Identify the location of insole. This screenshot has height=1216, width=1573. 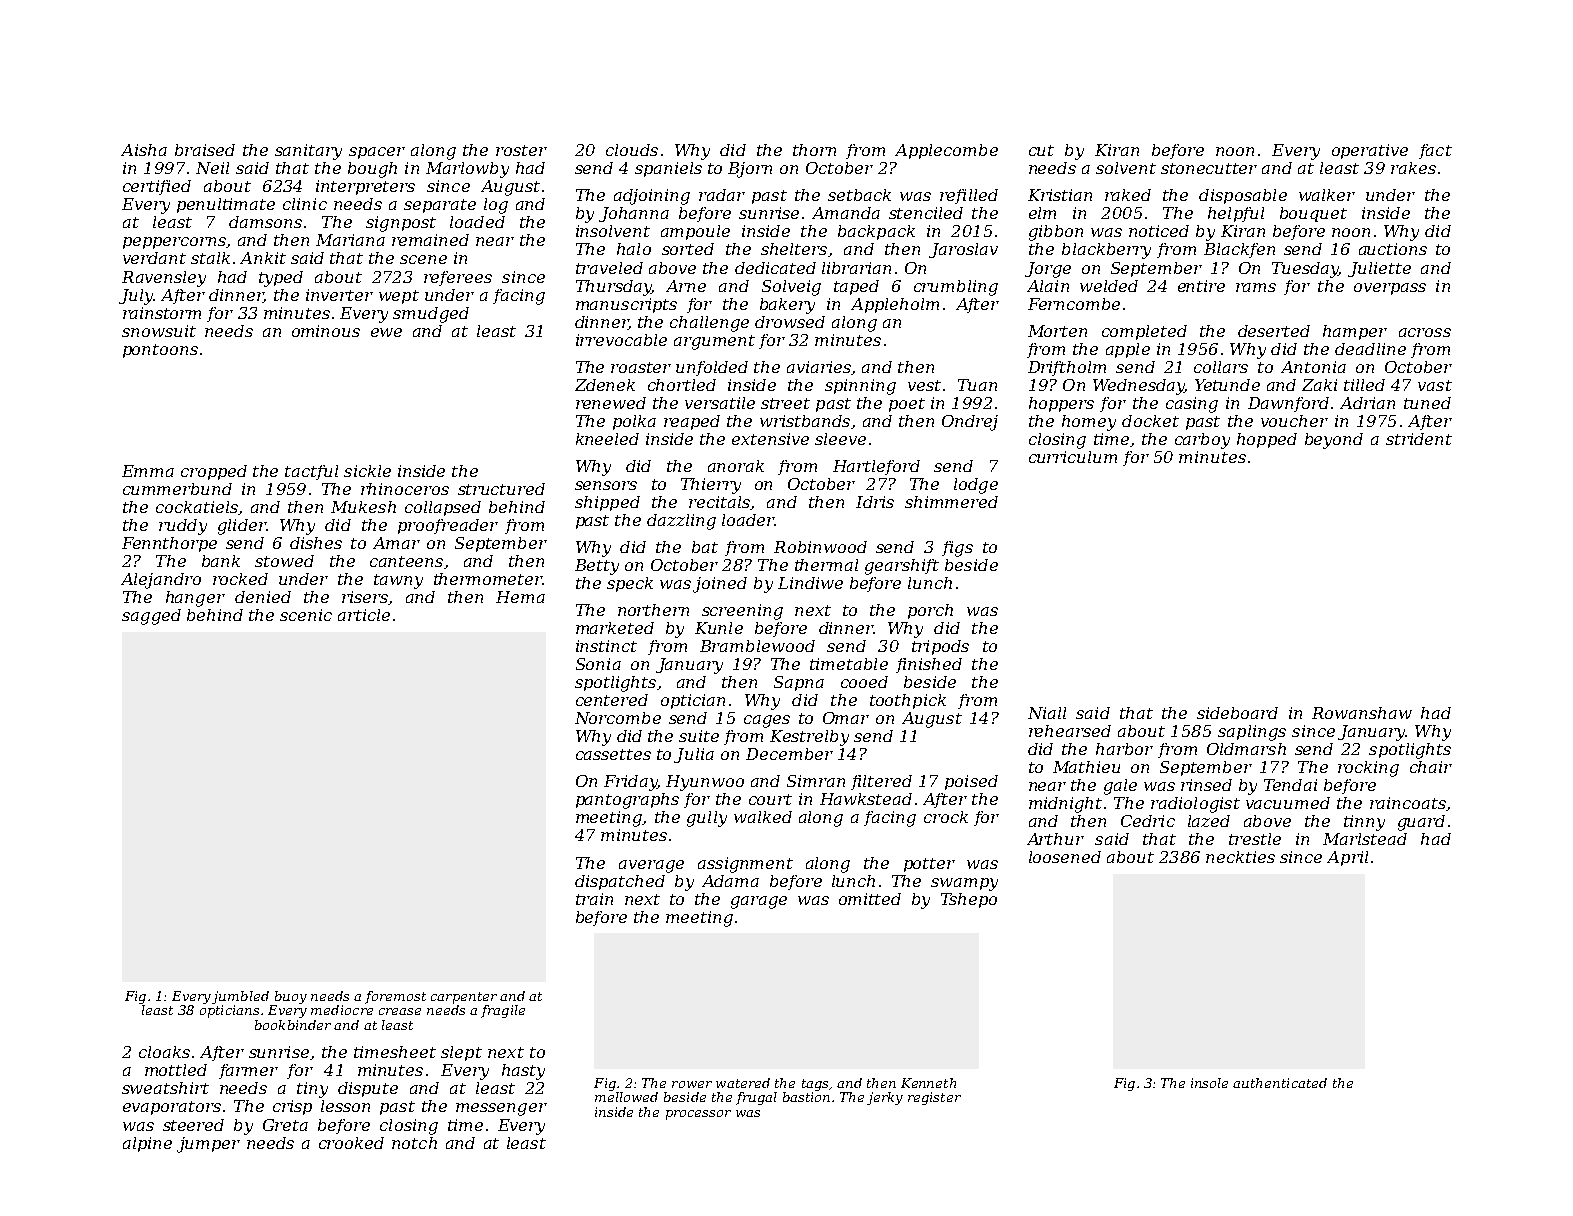
(1209, 1083).
